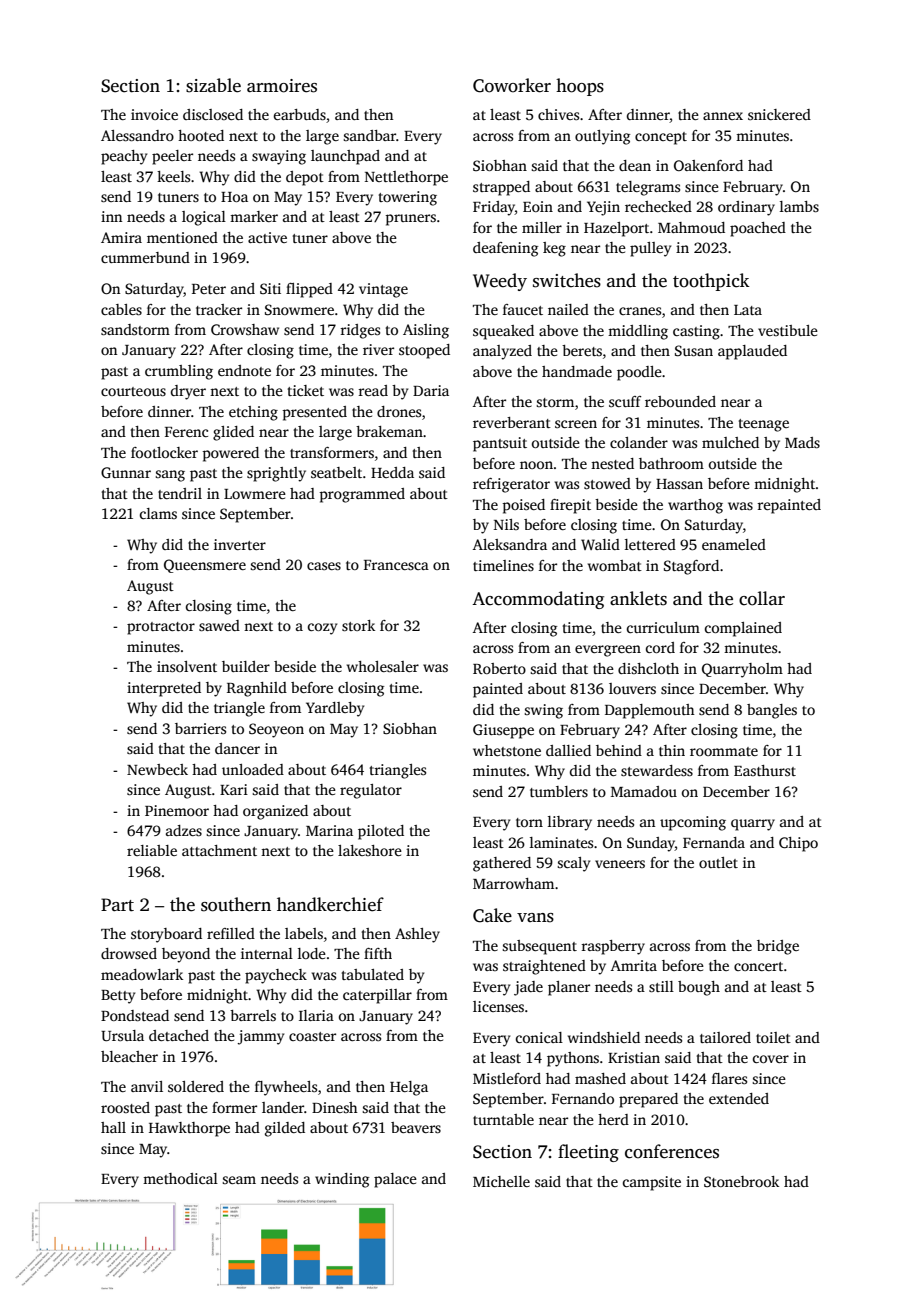 The image size is (924, 1308). Describe the element at coordinates (383, 290) in the screenshot. I see `vintage` at that location.
